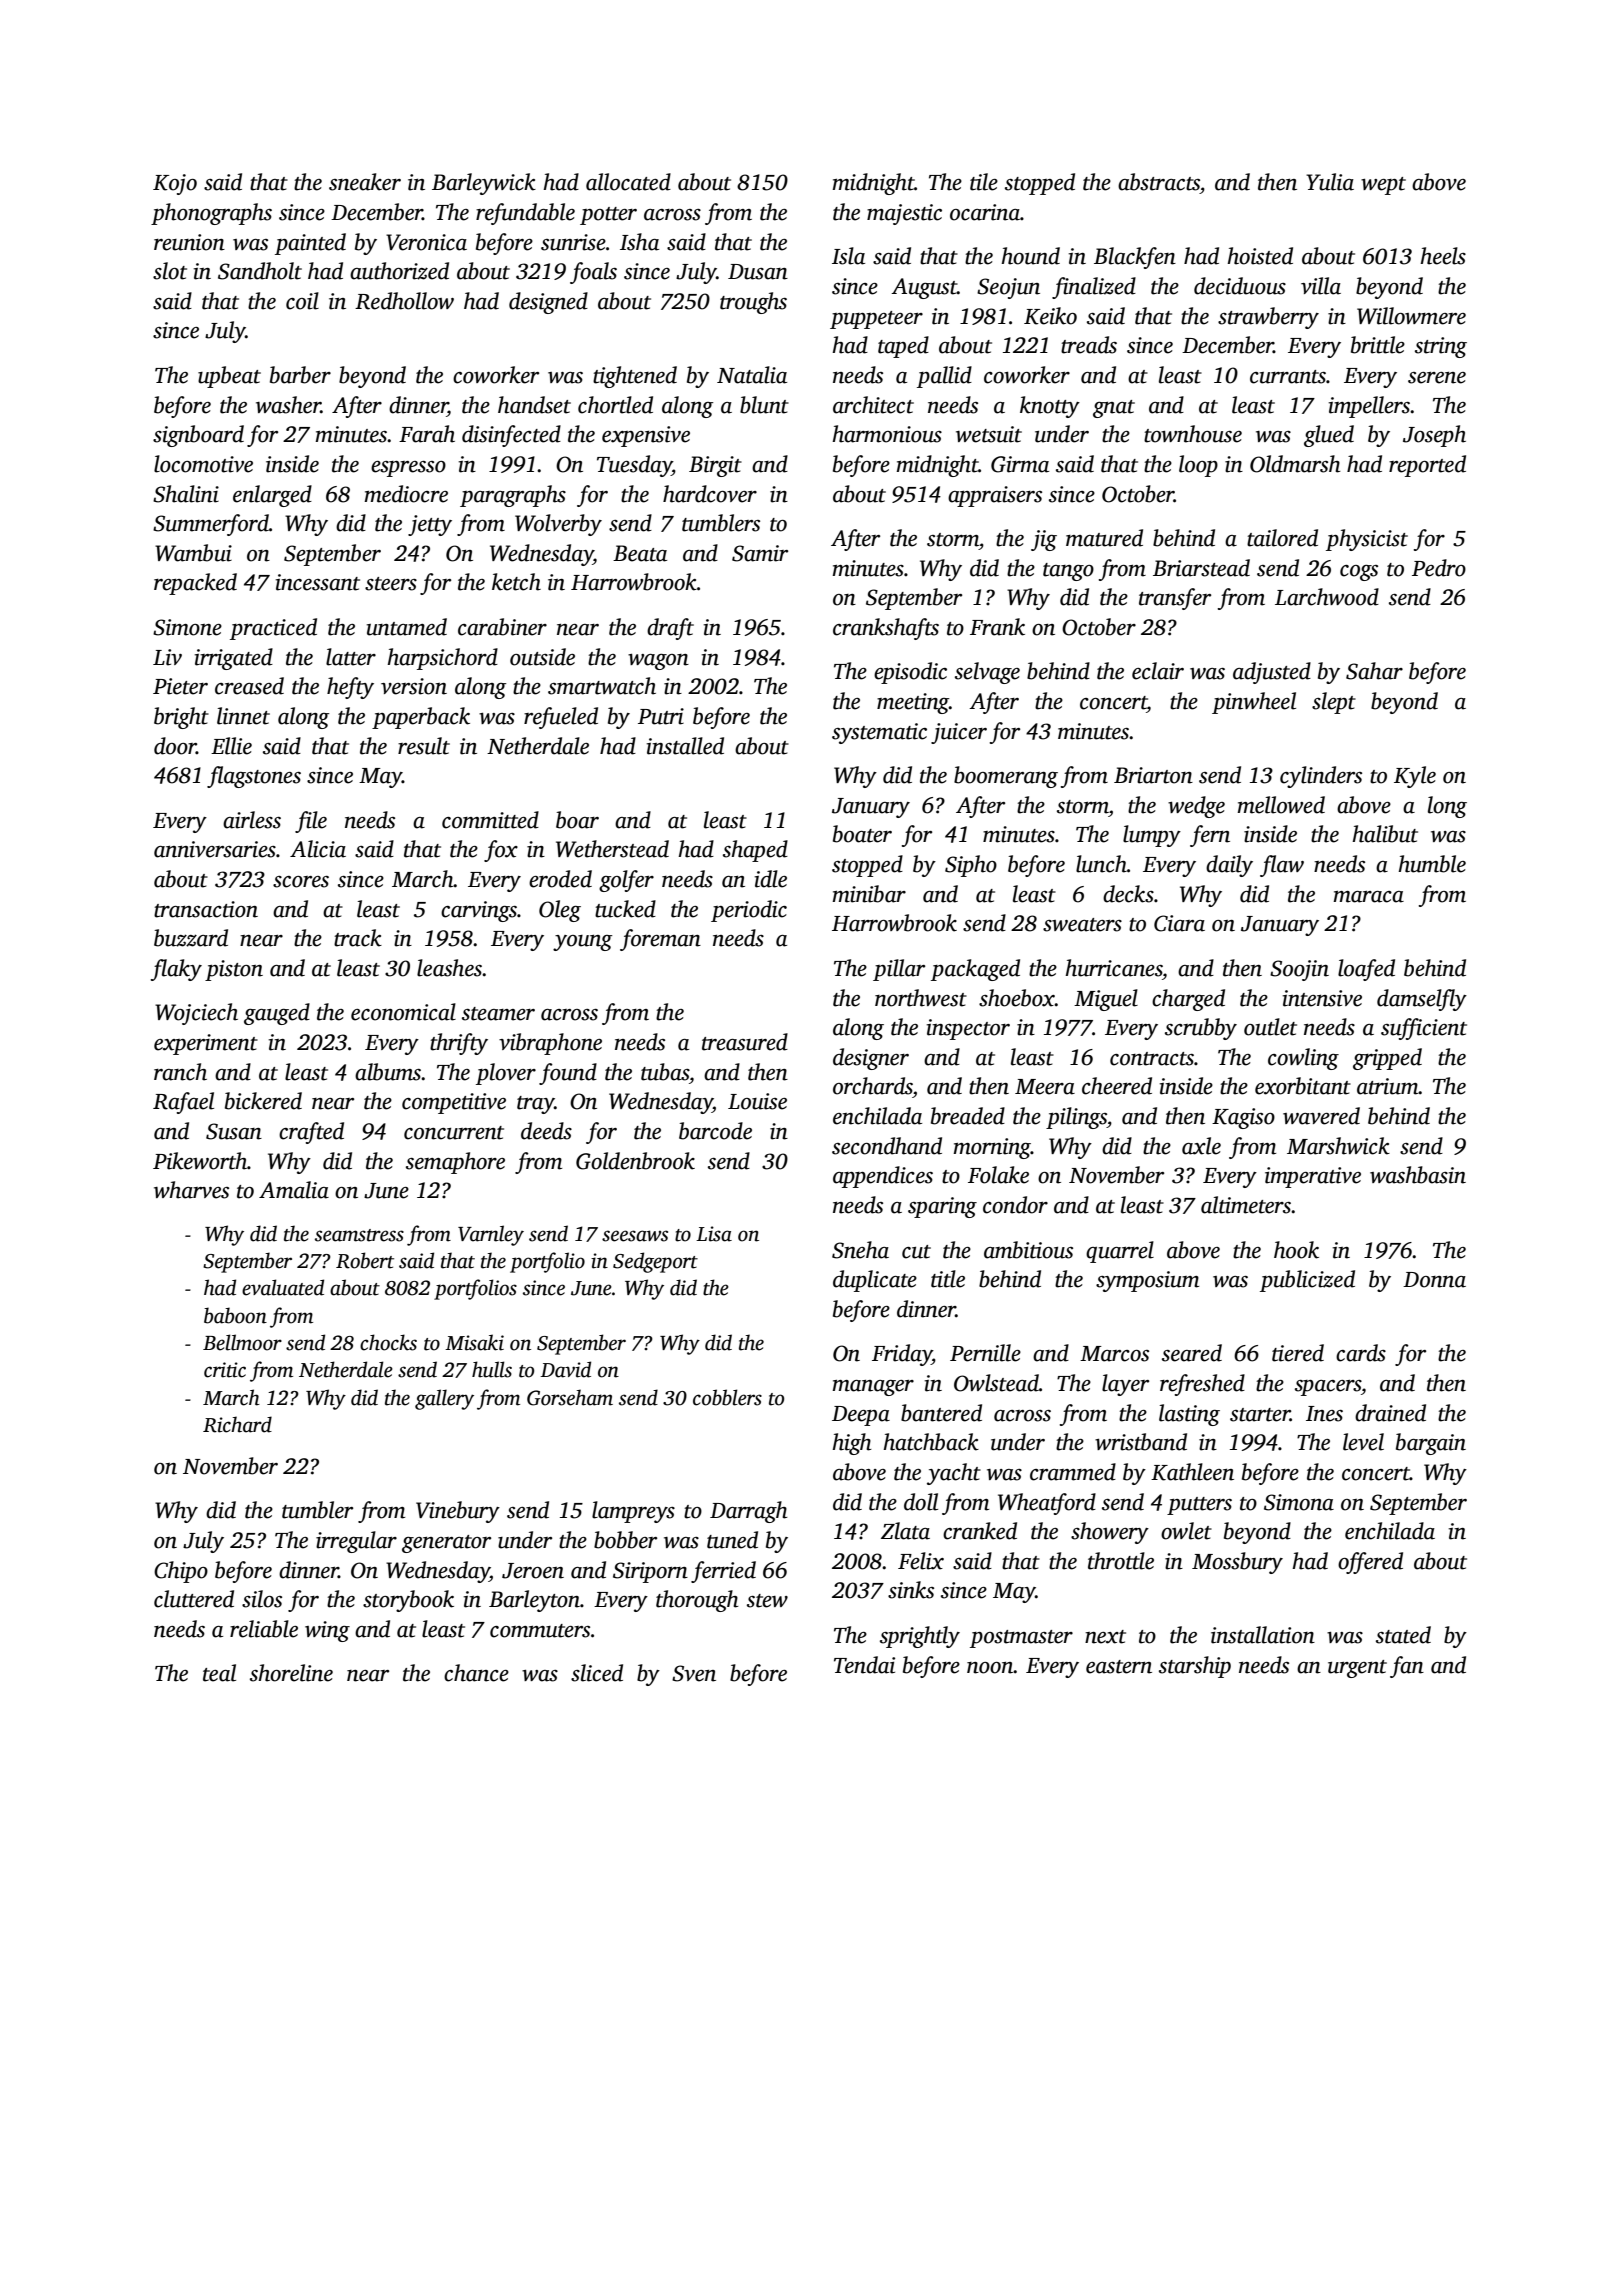 Image resolution: width=1620 pixels, height=2292 pixels. Describe the element at coordinates (189, 242) in the screenshot. I see `reunion` at that location.
